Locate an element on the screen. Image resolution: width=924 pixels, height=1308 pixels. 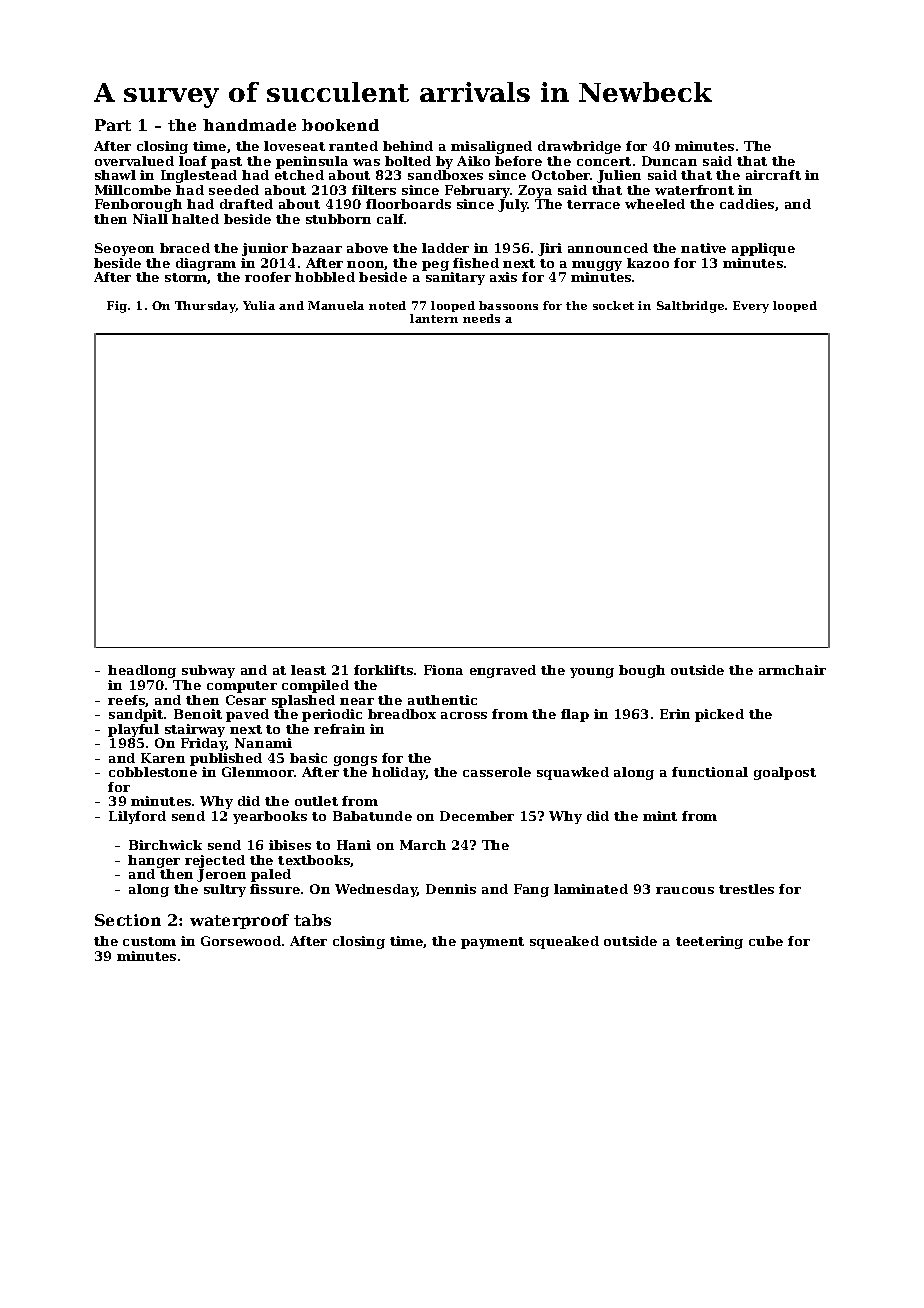
aircraft is located at coordinates (773, 175).
